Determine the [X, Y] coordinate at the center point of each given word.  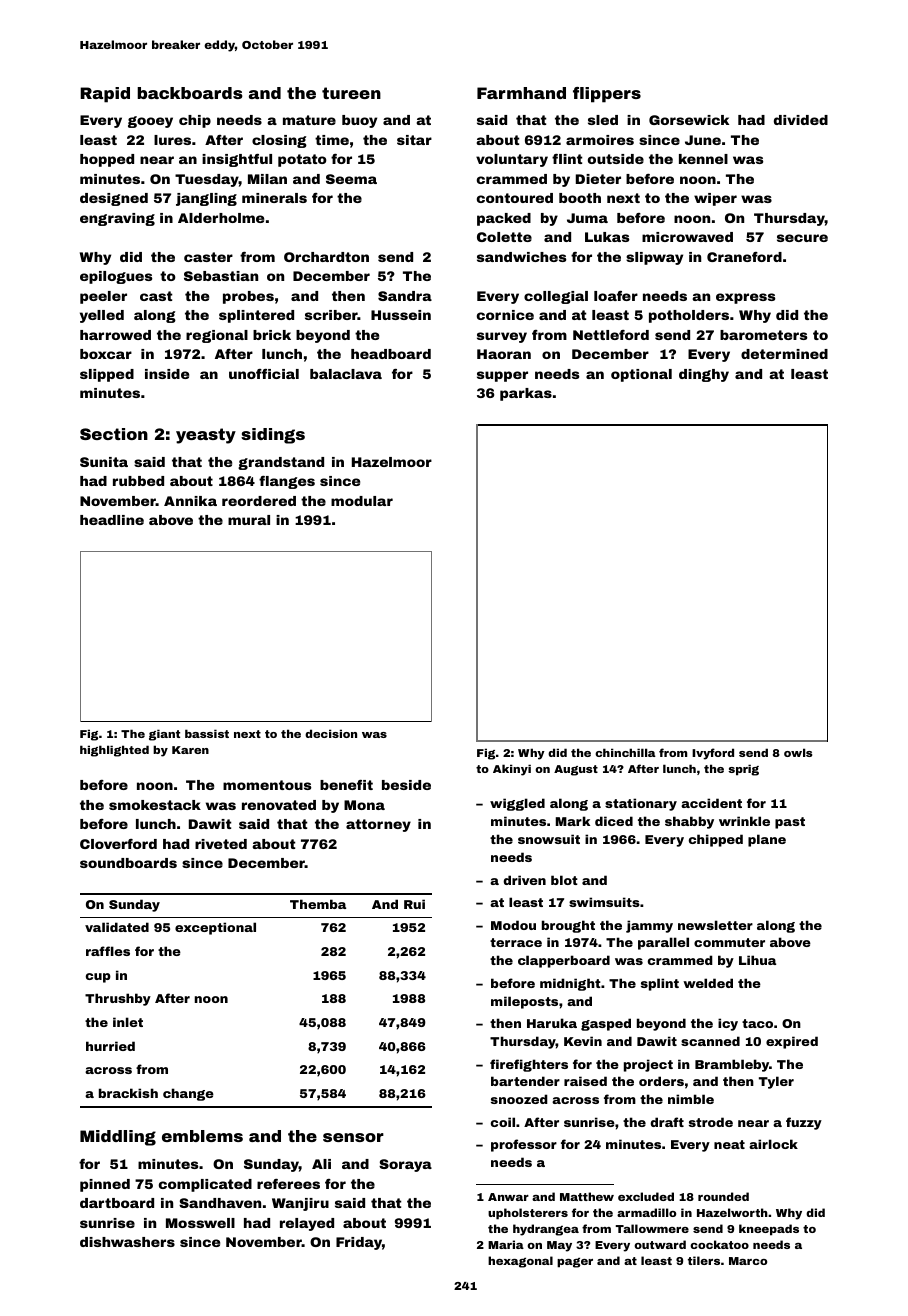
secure [802, 238]
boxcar [106, 354]
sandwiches [521, 257]
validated [117, 927]
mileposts [524, 1002]
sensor [353, 1137]
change [188, 1094]
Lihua [757, 960]
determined [784, 354]
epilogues [116, 277]
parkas [526, 394]
